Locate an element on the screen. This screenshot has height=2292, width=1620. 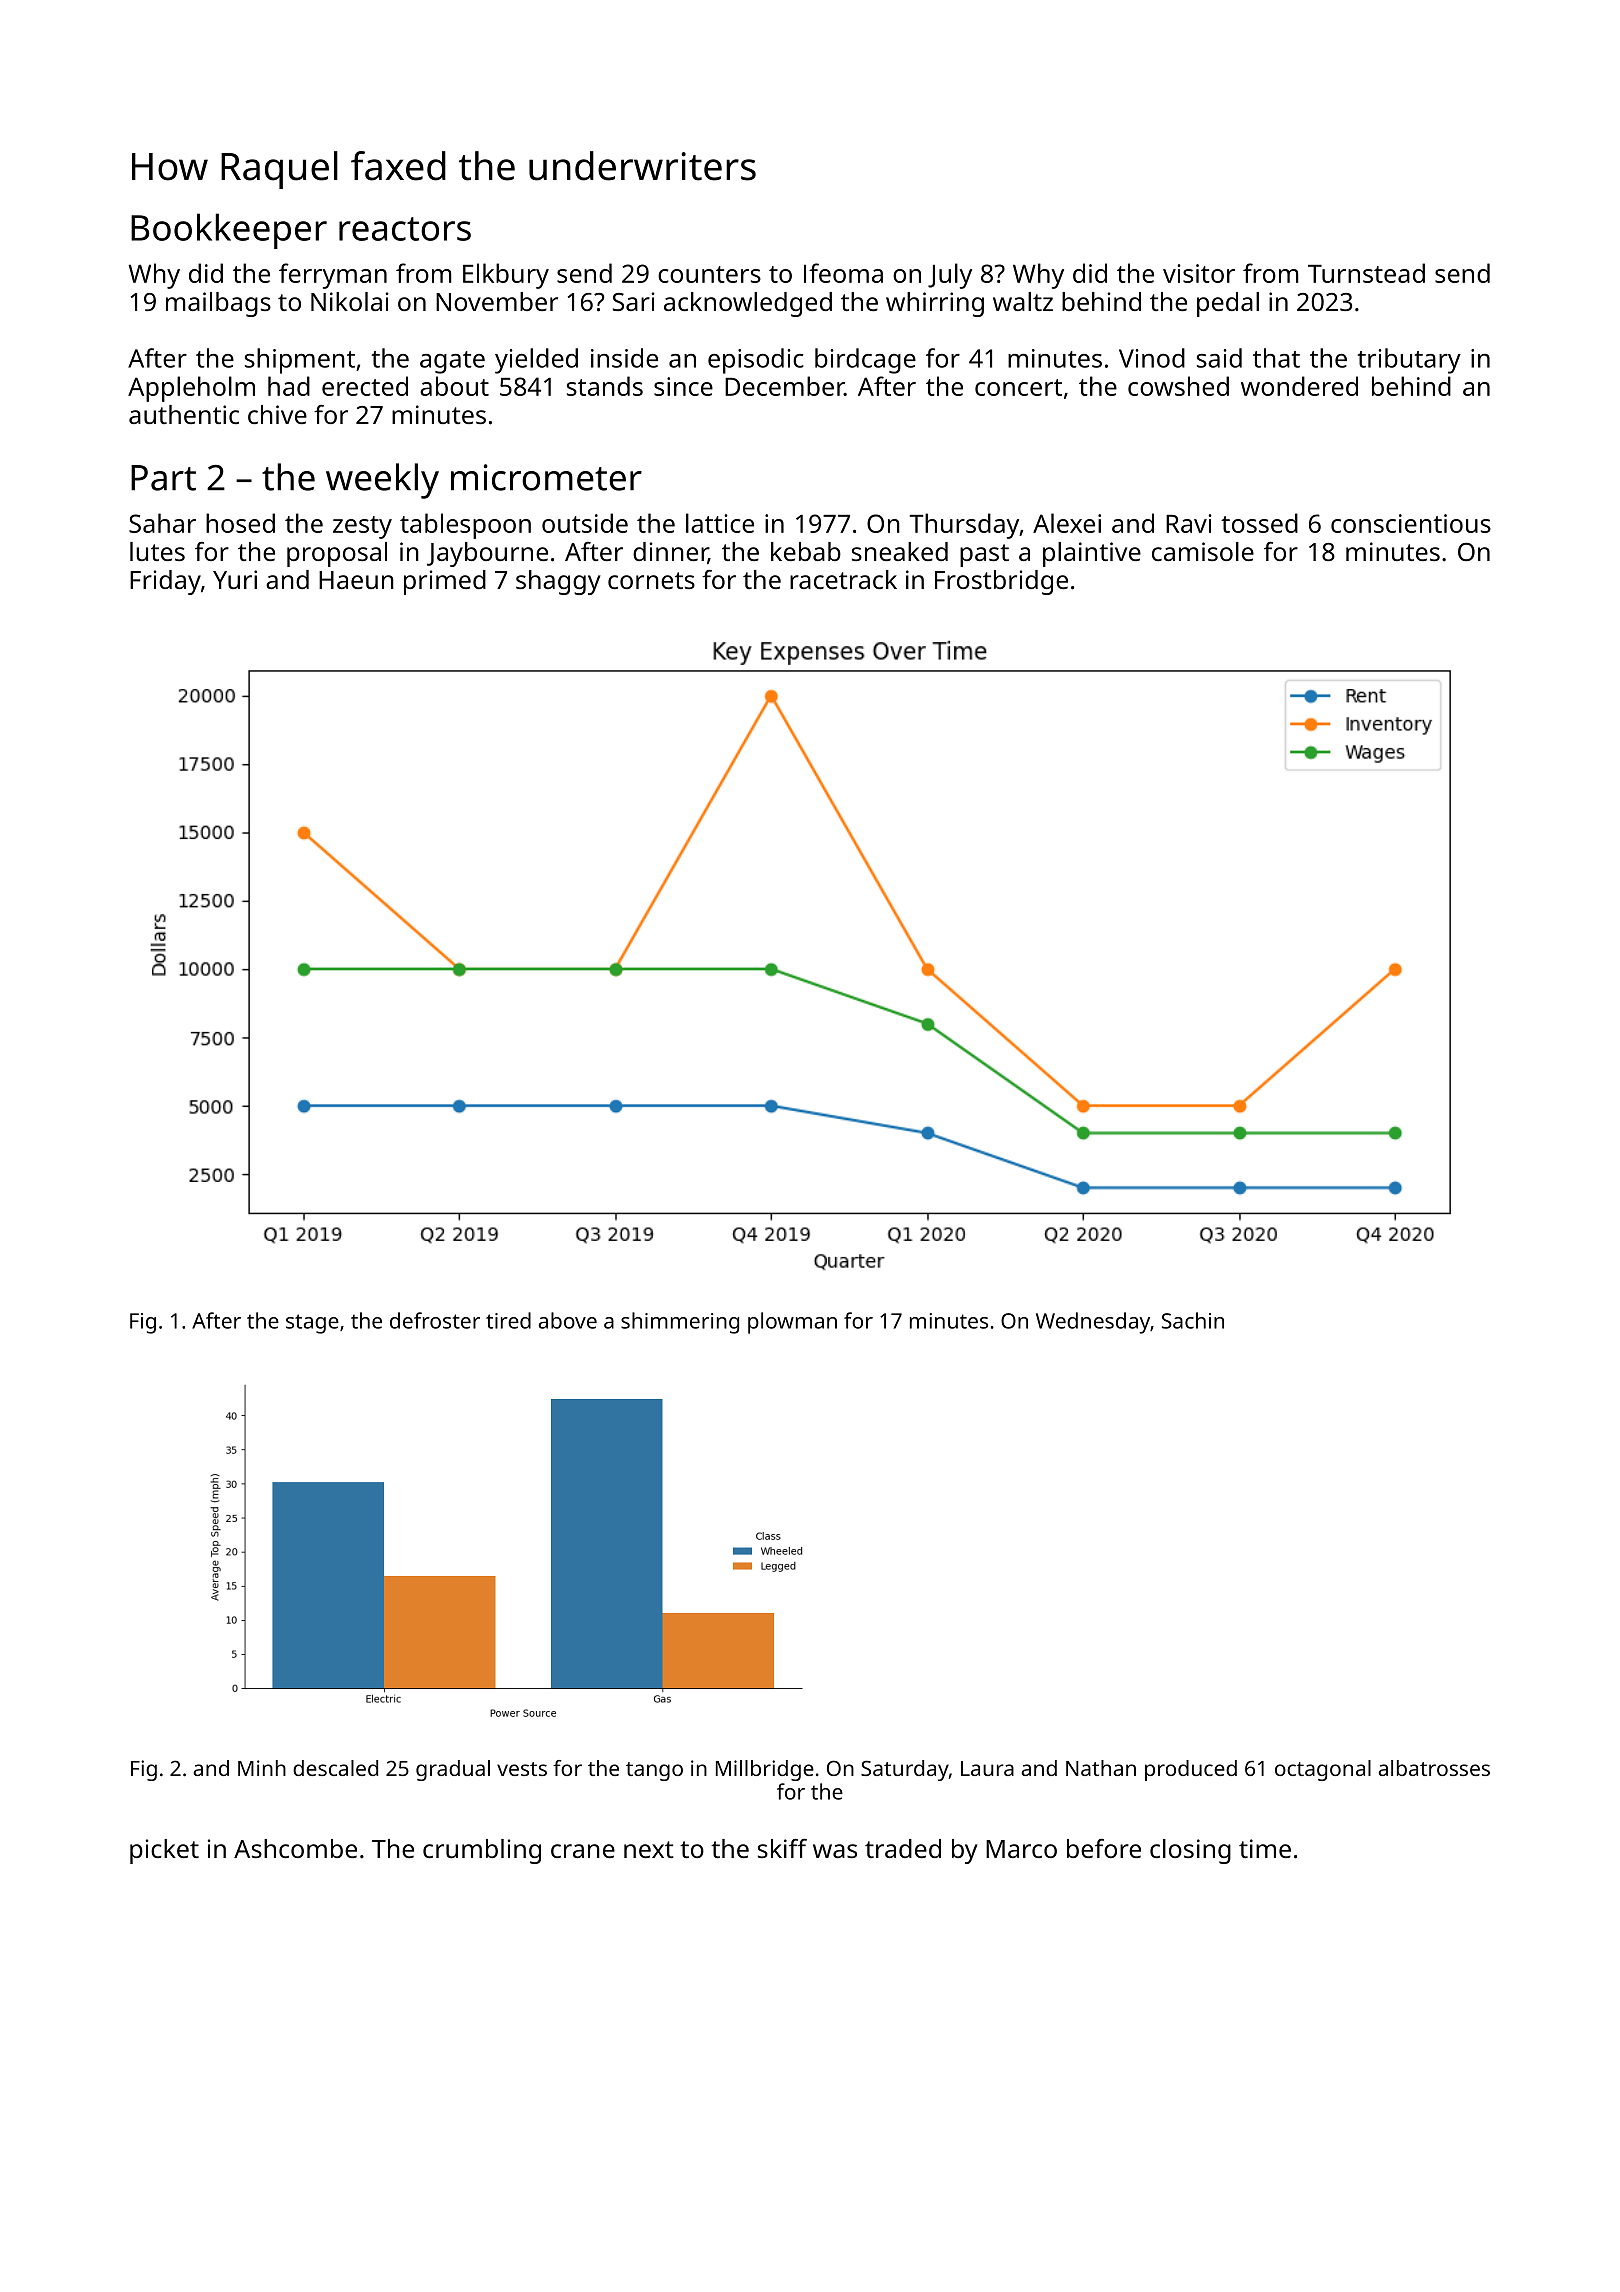
plowman is located at coordinates (792, 1323).
